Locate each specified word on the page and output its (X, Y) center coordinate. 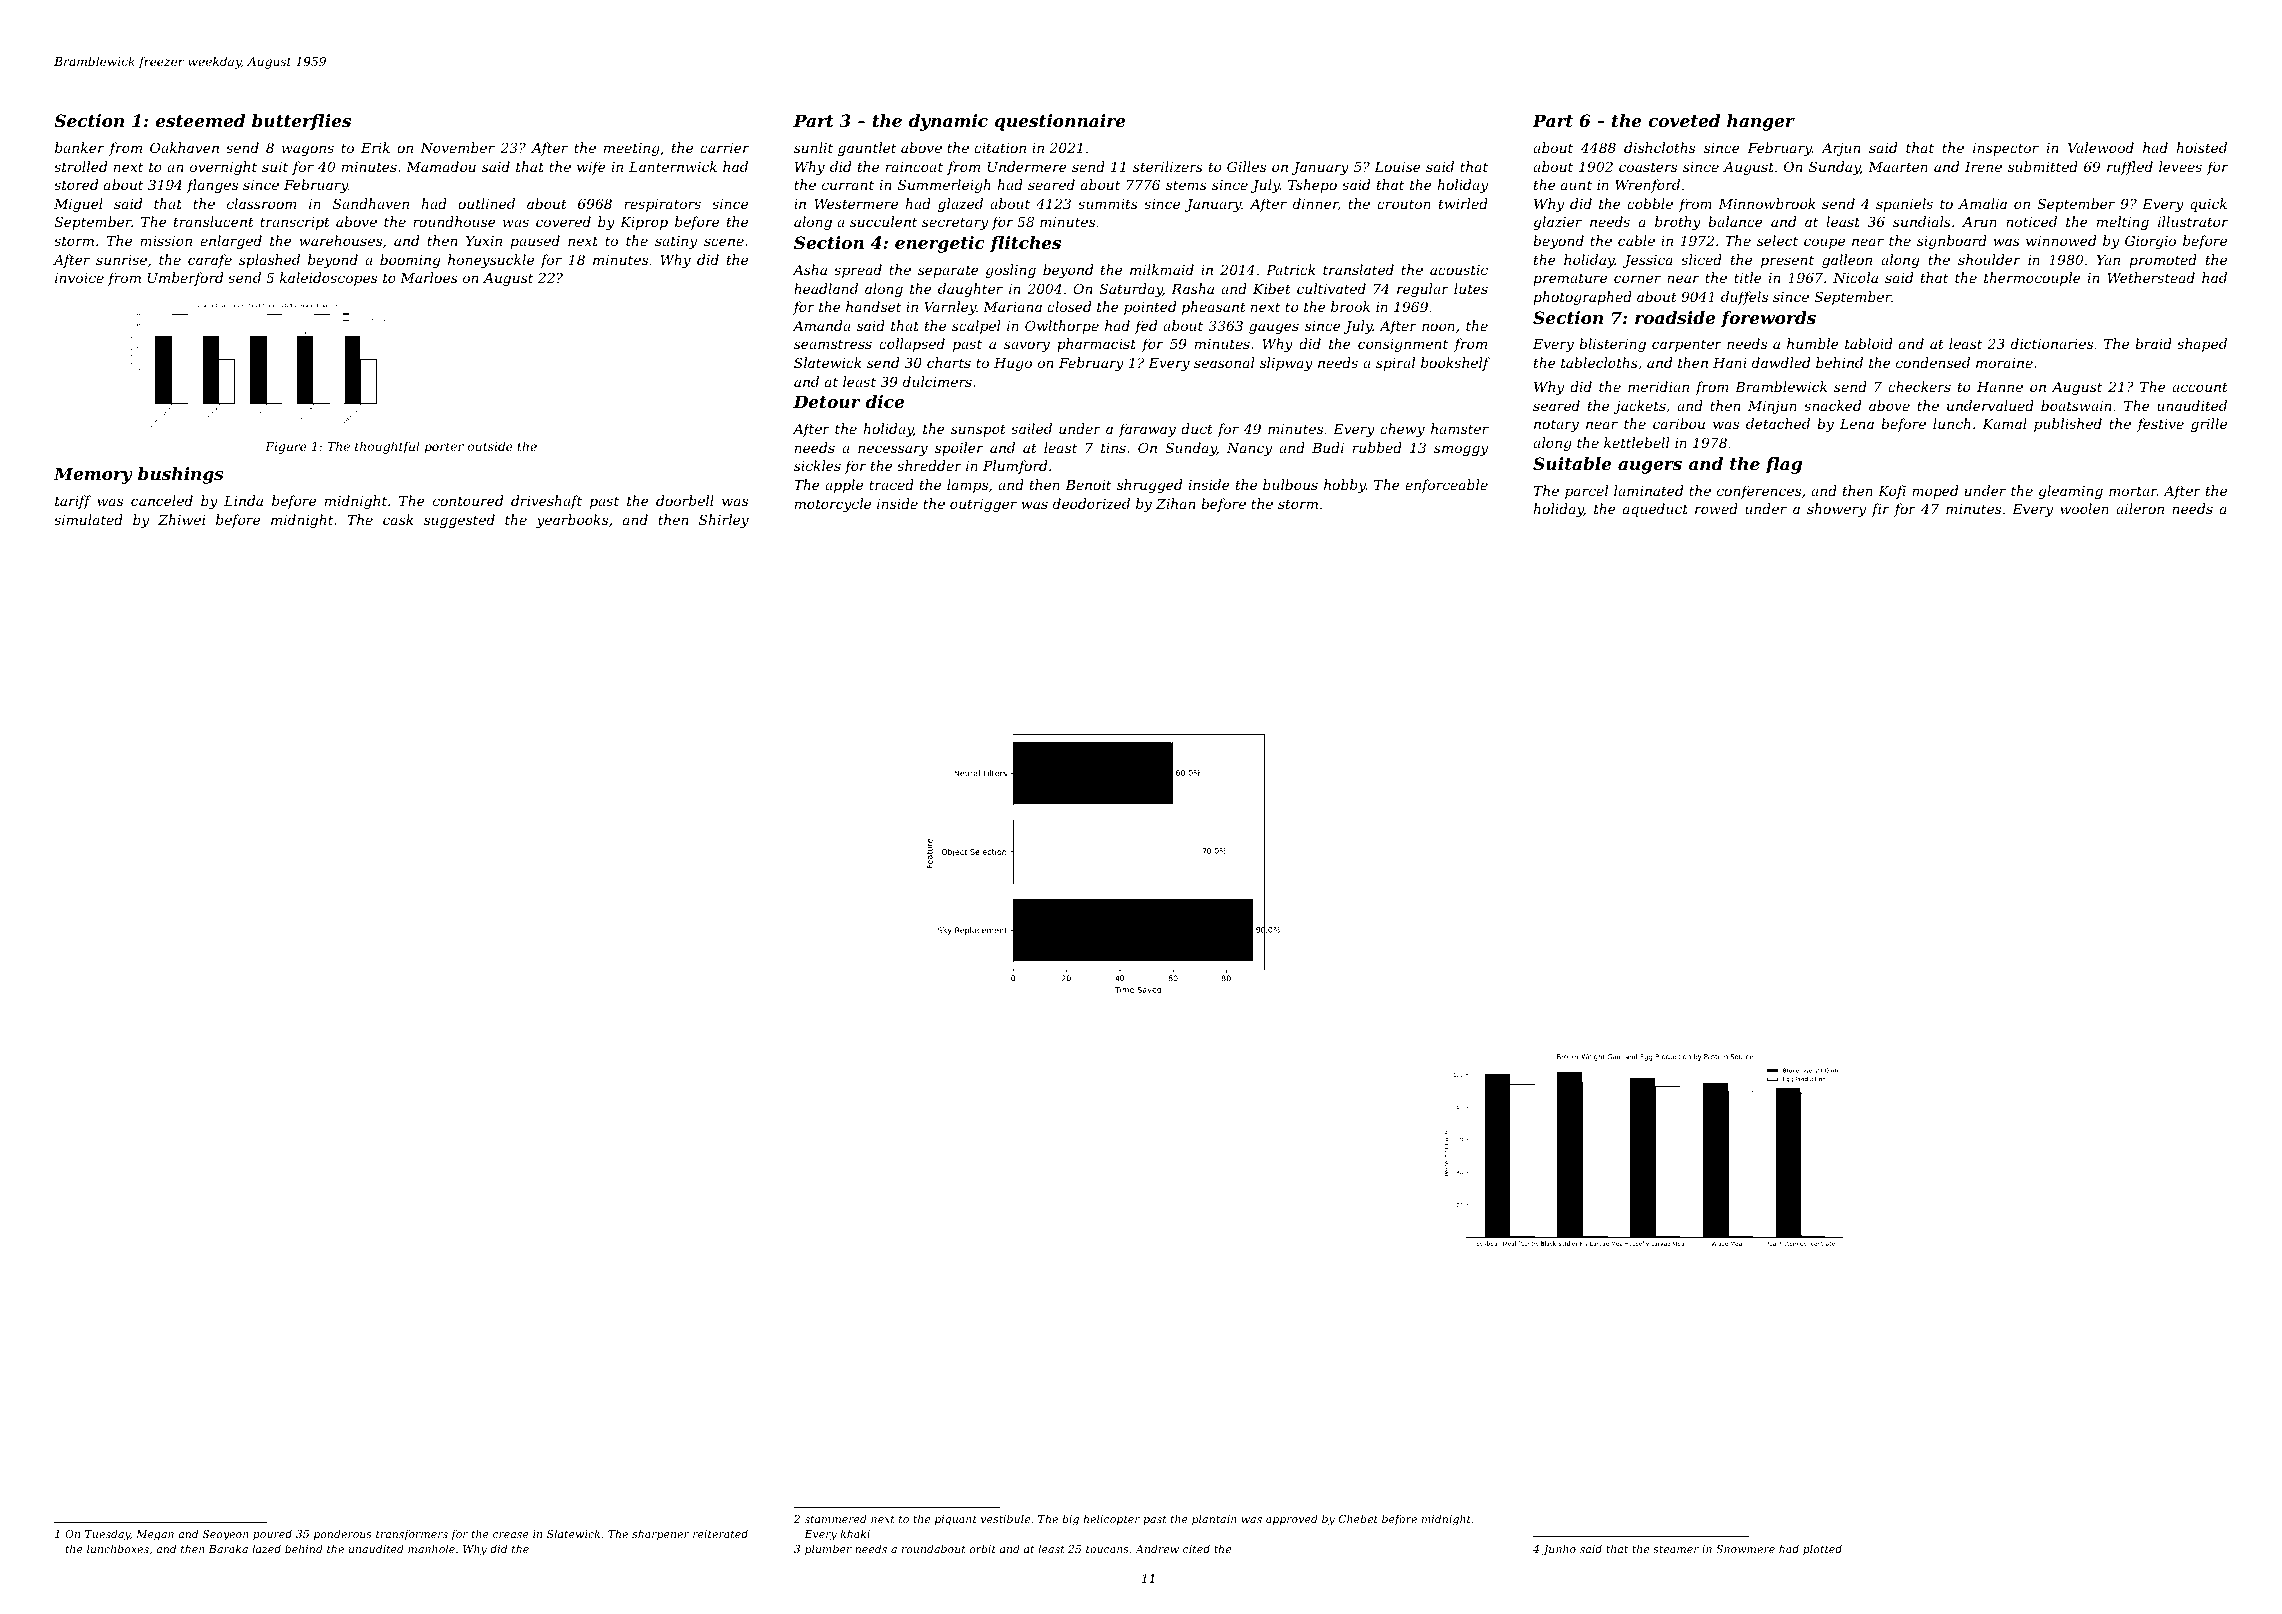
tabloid (1869, 343)
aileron (2140, 508)
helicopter (1111, 1519)
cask (398, 519)
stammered (836, 1518)
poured (272, 1534)
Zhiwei (181, 519)
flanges (212, 186)
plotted (1822, 1549)
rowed (1716, 508)
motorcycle (833, 505)
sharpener (660, 1535)
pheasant (1214, 308)
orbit (983, 1548)
